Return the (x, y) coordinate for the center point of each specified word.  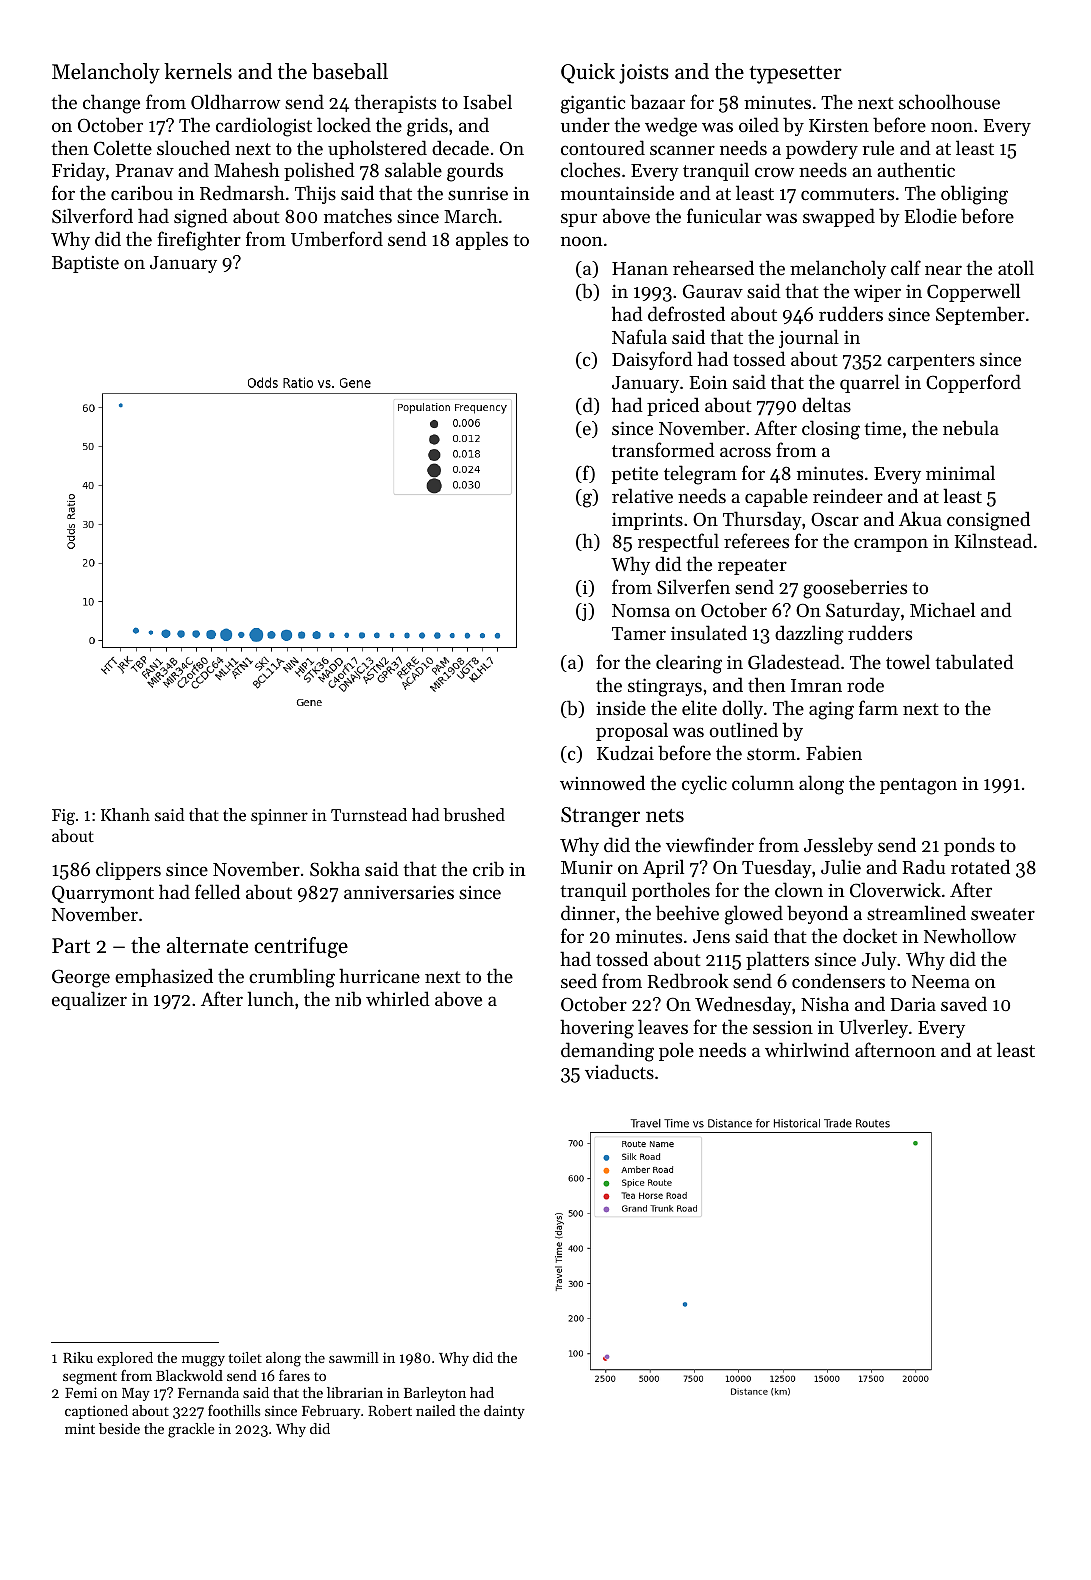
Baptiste (85, 264)
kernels (198, 71)
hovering (597, 1029)
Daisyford (652, 360)
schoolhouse (949, 101)
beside (119, 1428)
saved (964, 1003)
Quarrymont (103, 894)
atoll (1016, 267)
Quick (588, 73)
